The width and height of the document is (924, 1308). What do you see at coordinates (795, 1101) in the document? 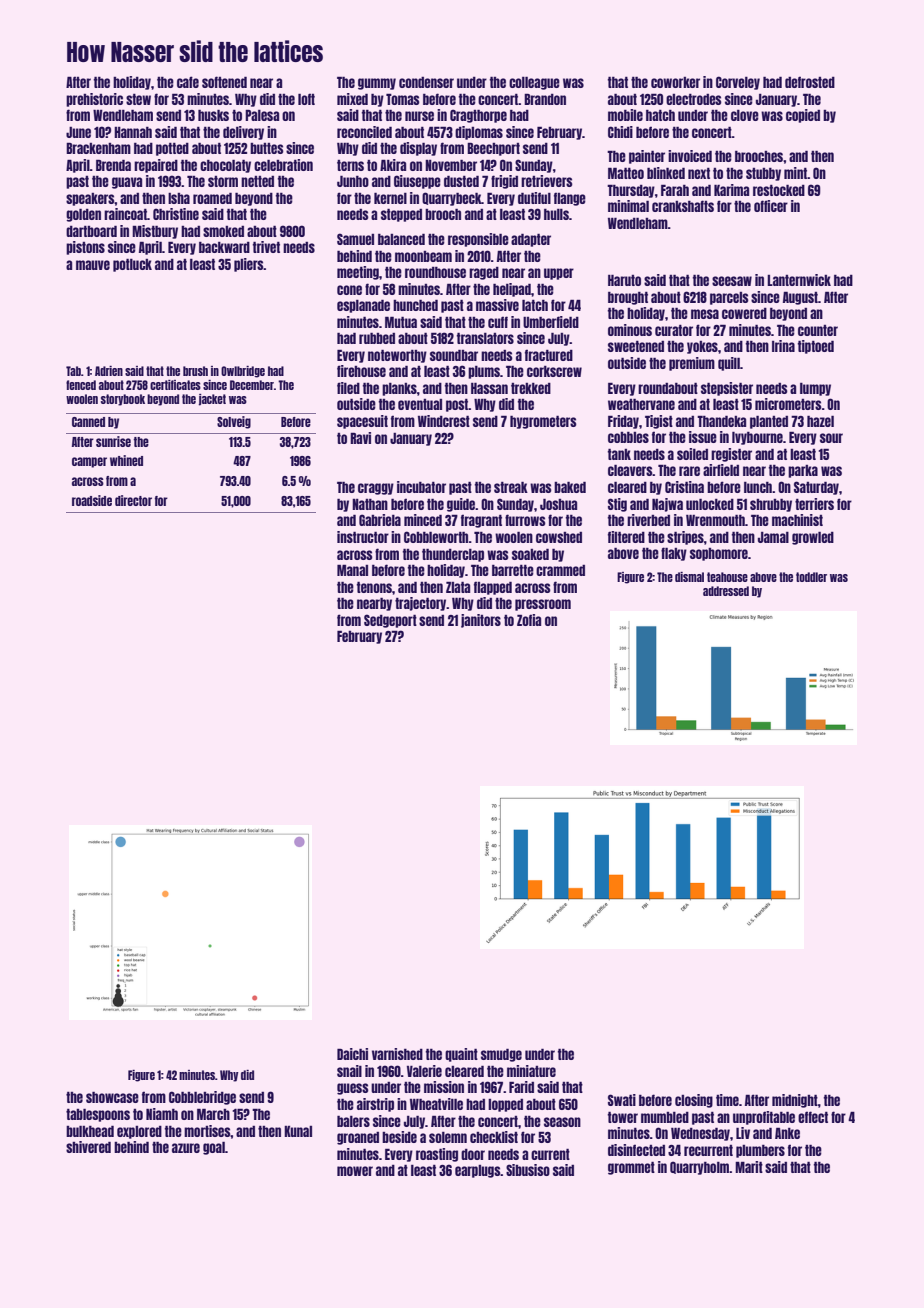
I see `midnight` at bounding box center [795, 1101].
